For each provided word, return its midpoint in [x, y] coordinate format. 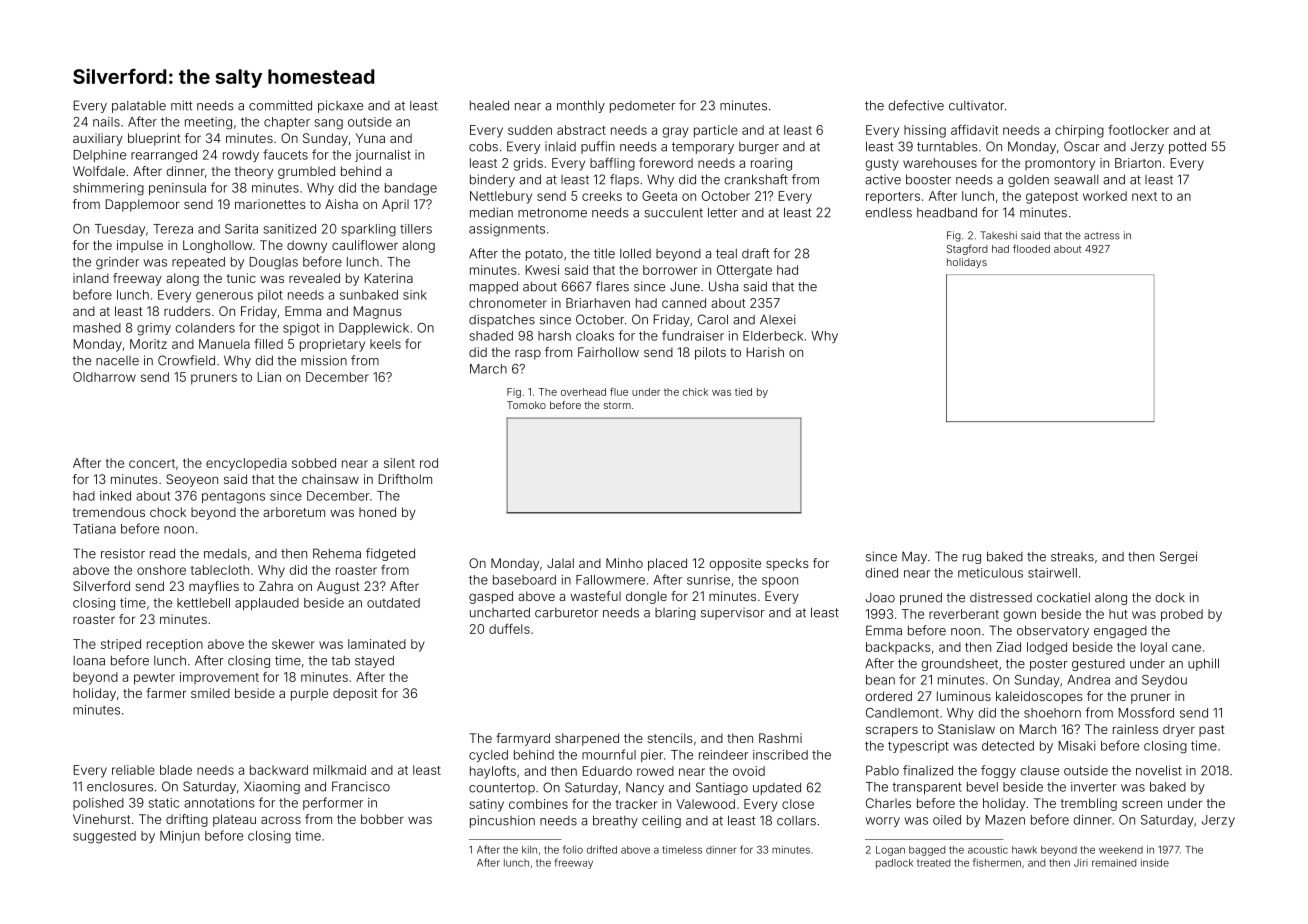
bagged [927, 851]
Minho [624, 563]
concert [152, 463]
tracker [636, 804]
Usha [723, 286]
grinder [117, 263]
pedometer [642, 107]
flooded [1031, 248]
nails [106, 122]
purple [309, 694]
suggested [104, 837]
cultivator [976, 106]
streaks [1072, 557]
